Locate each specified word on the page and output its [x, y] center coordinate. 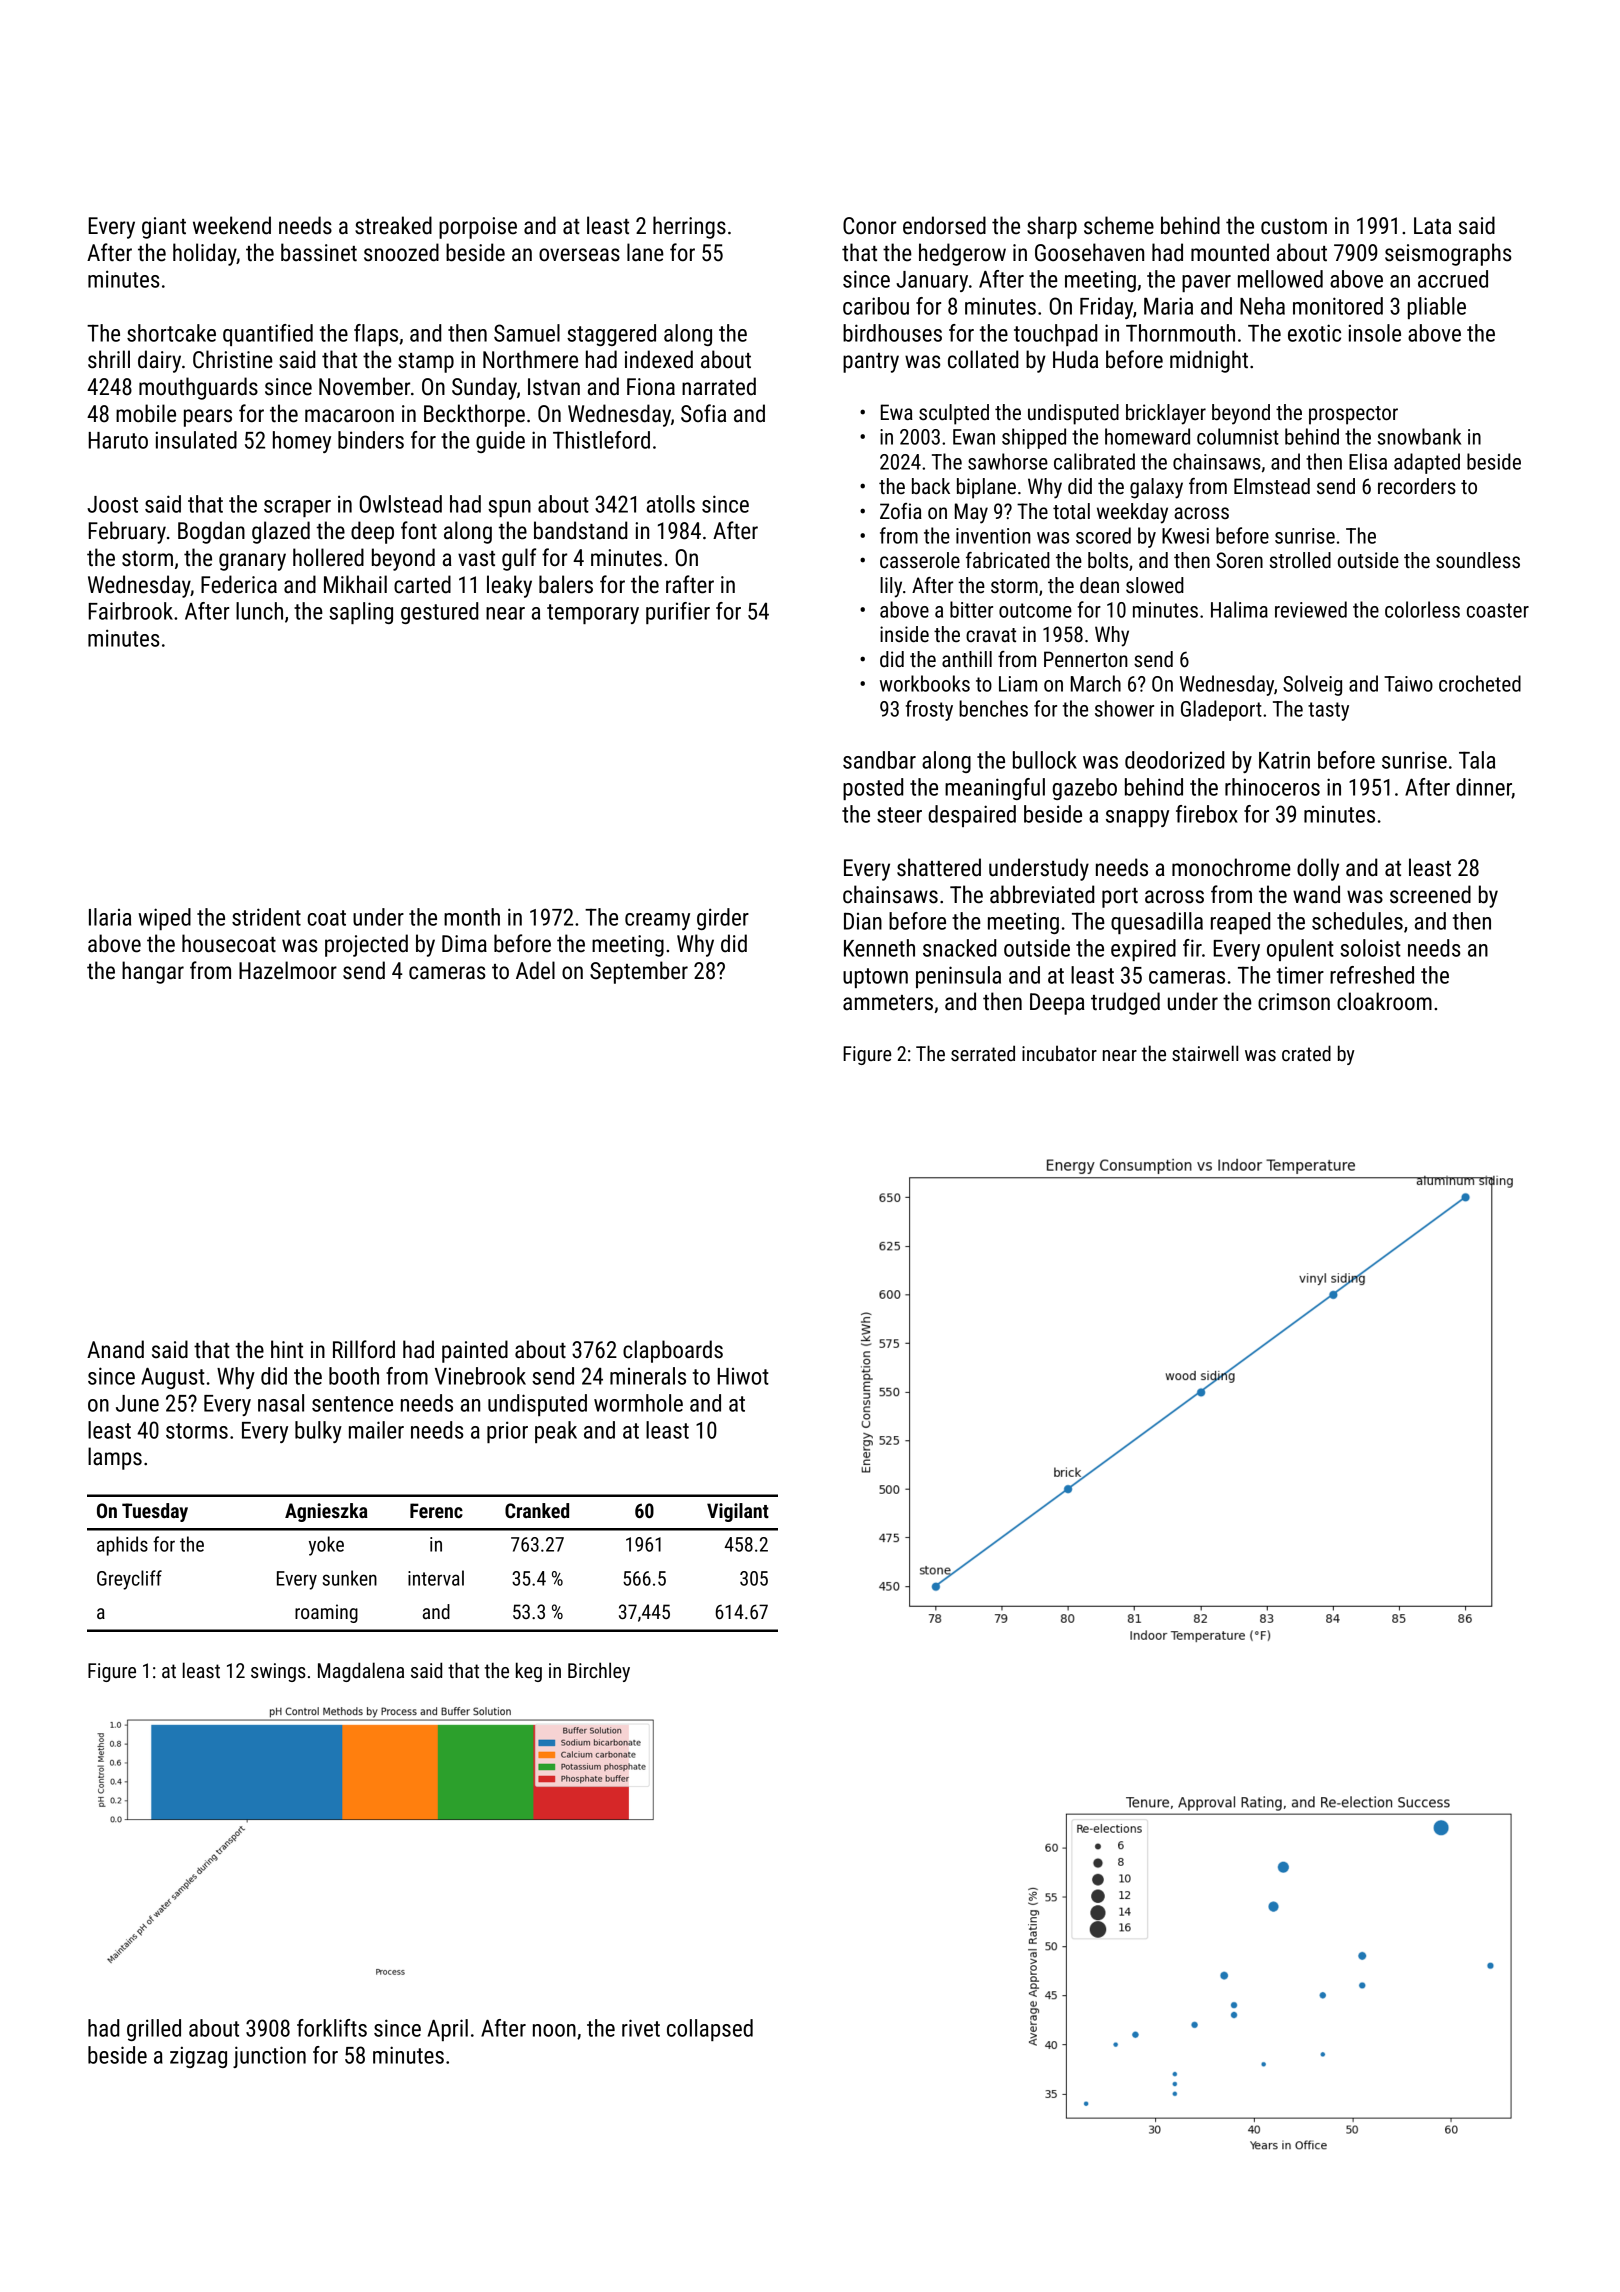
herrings [689, 227]
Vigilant [738, 1512]
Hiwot [743, 1376]
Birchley [599, 1672]
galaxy [1156, 488]
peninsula [958, 977]
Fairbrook [131, 611]
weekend [232, 225]
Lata [1432, 226]
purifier [678, 613]
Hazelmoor [288, 970]
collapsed [710, 2030]
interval [436, 1578]
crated [1306, 1053]
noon [554, 2030]
